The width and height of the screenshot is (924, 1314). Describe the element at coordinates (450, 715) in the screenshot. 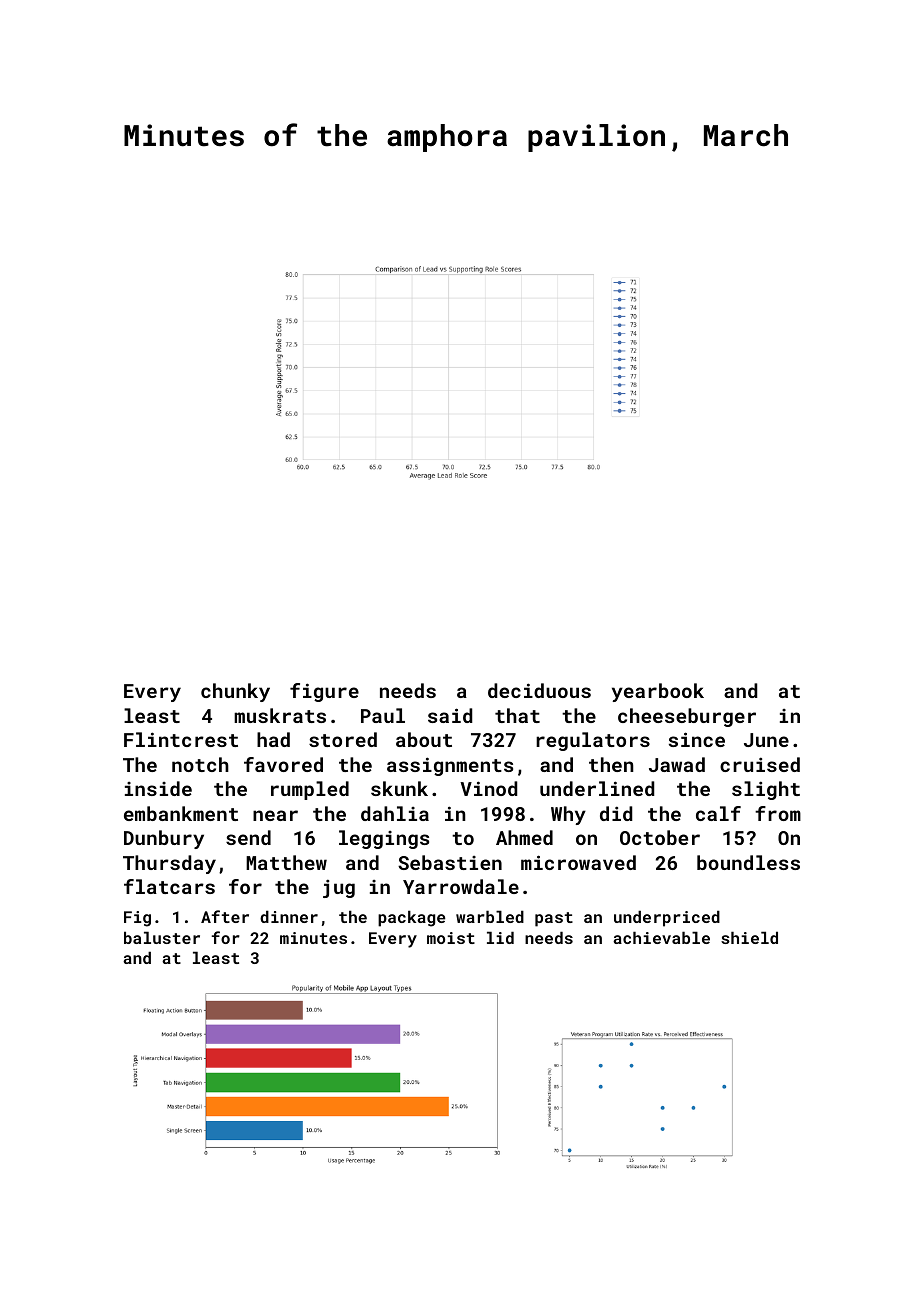

I see `said` at that location.
